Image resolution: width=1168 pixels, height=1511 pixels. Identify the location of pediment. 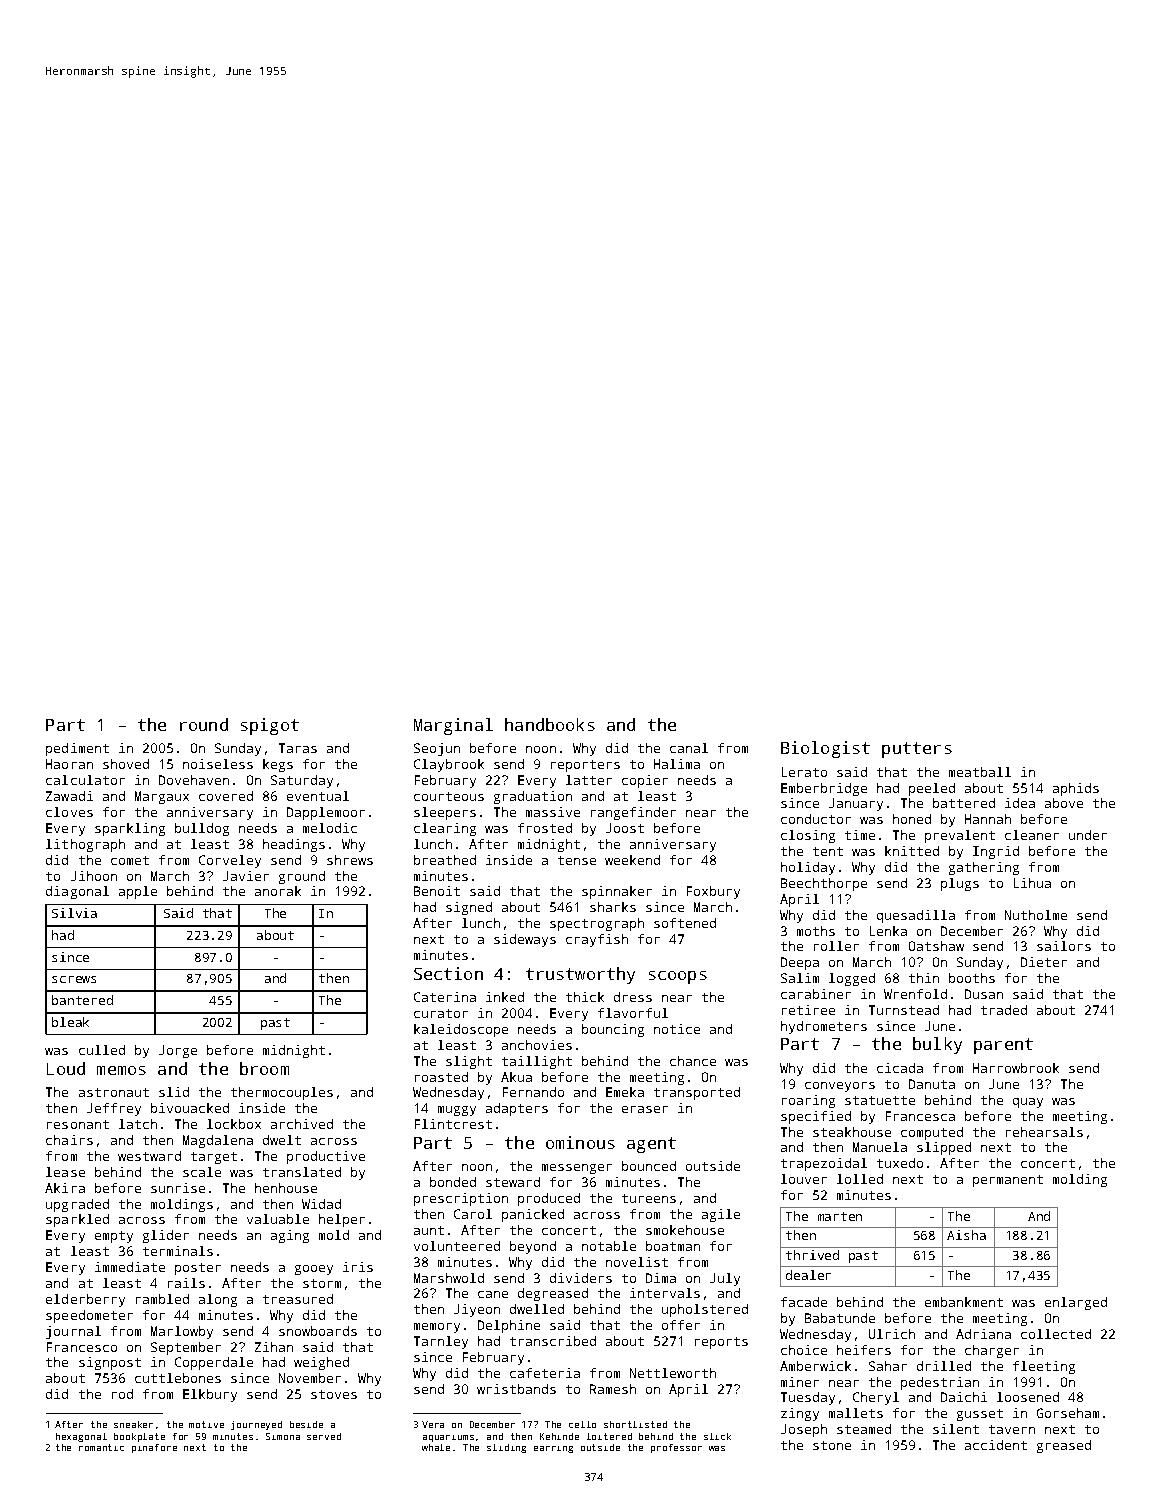
(77, 749).
